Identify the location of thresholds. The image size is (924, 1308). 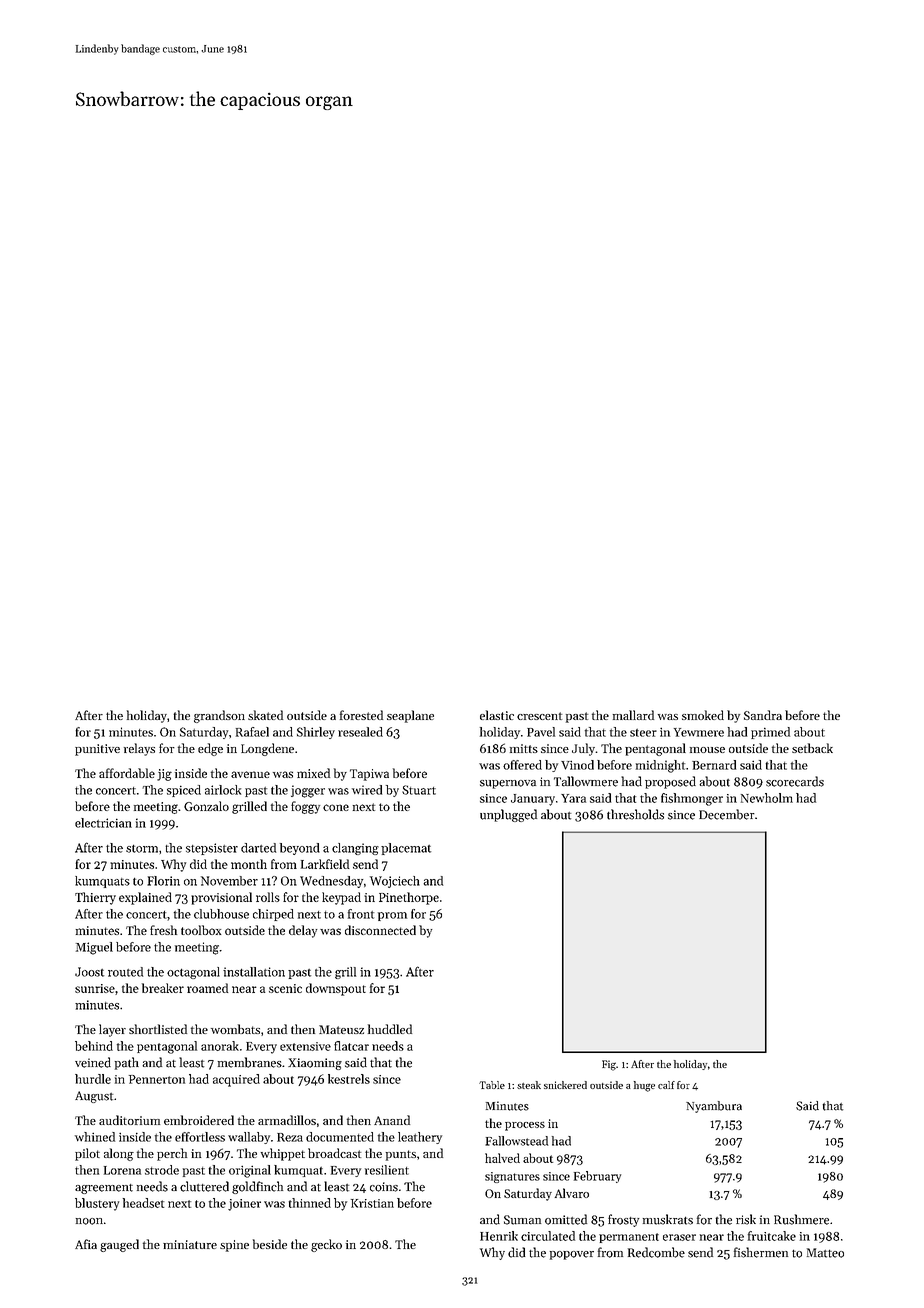
(635, 814).
